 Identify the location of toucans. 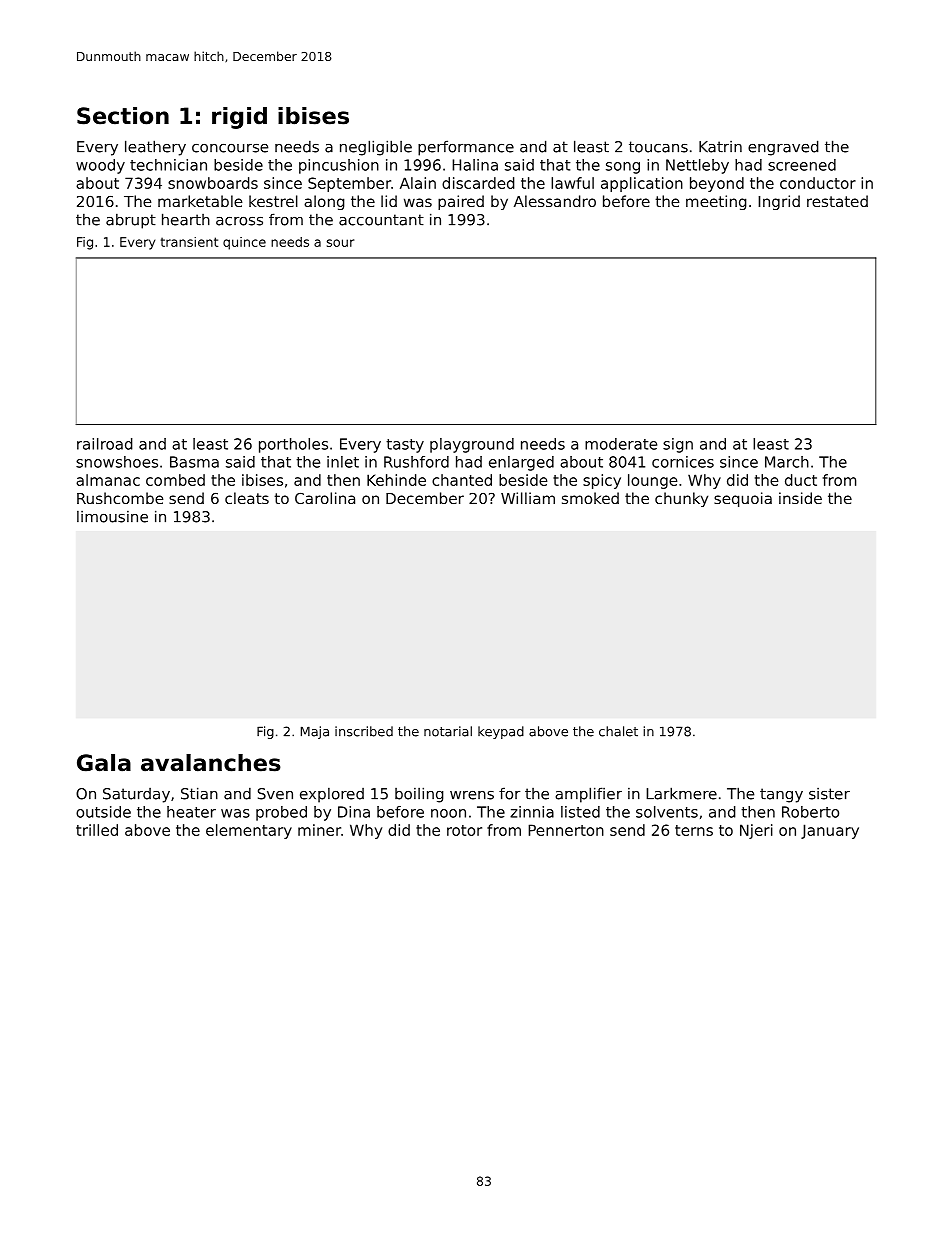
(658, 147).
